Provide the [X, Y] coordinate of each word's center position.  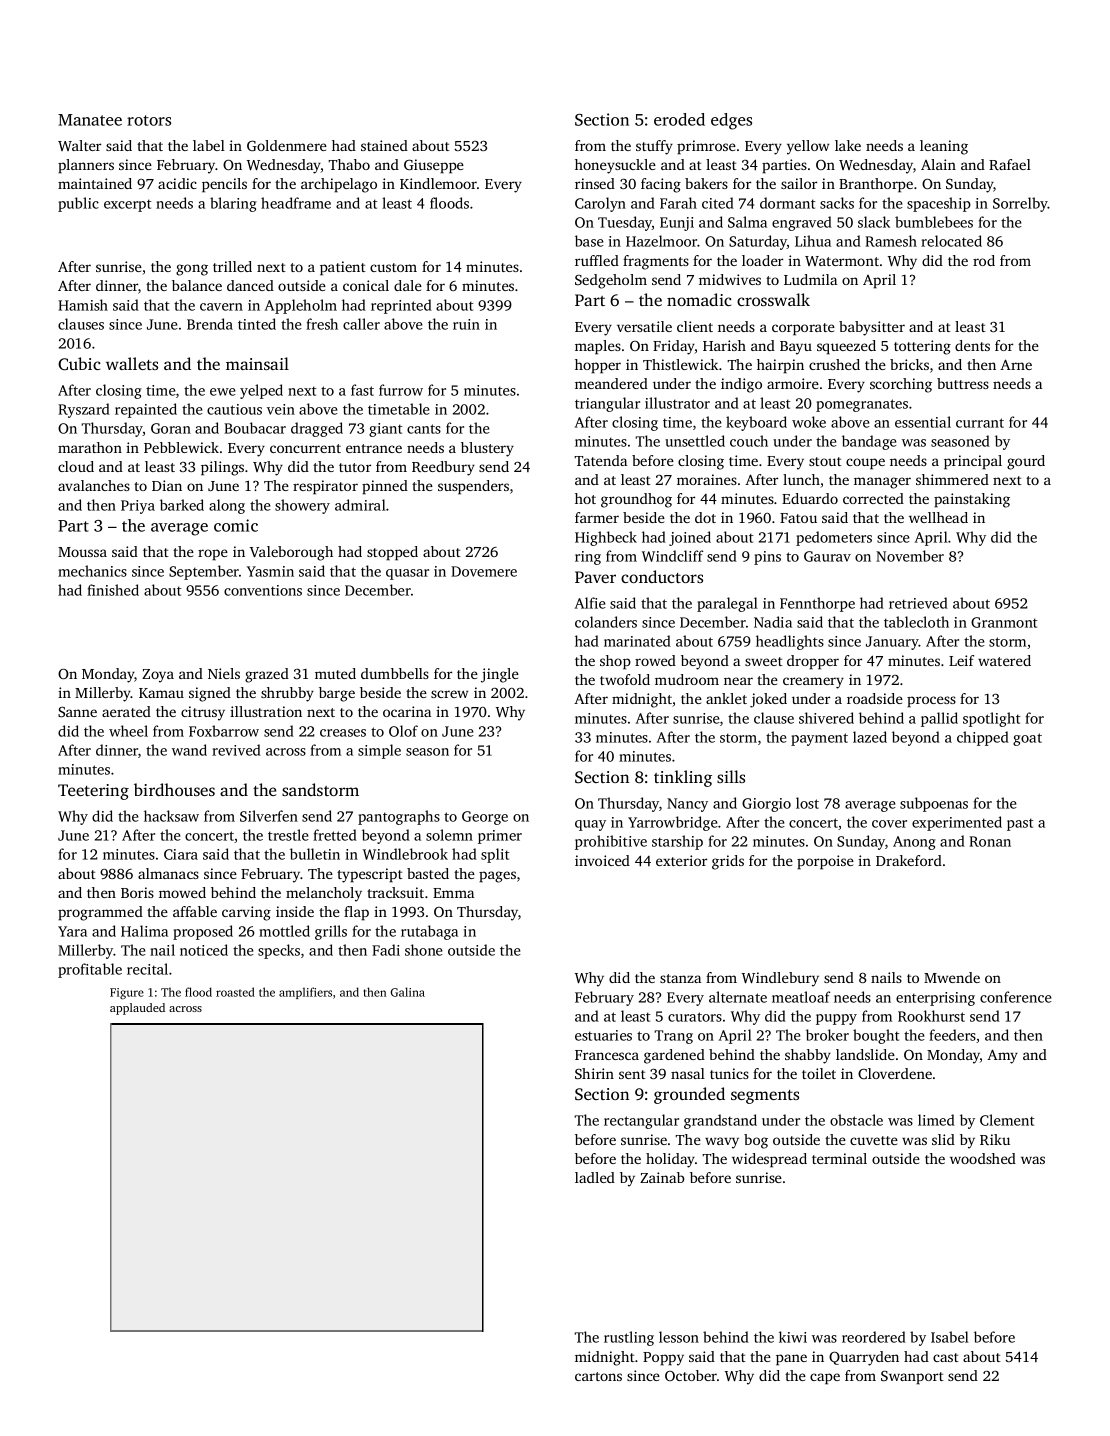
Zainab [662, 1177]
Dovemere [484, 571]
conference [1016, 997]
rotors [149, 120]
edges [731, 121]
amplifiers [305, 993]
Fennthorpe [817, 604]
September [204, 572]
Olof [403, 731]
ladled [595, 1177]
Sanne [77, 711]
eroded [679, 119]
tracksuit [395, 892]
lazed [870, 737]
